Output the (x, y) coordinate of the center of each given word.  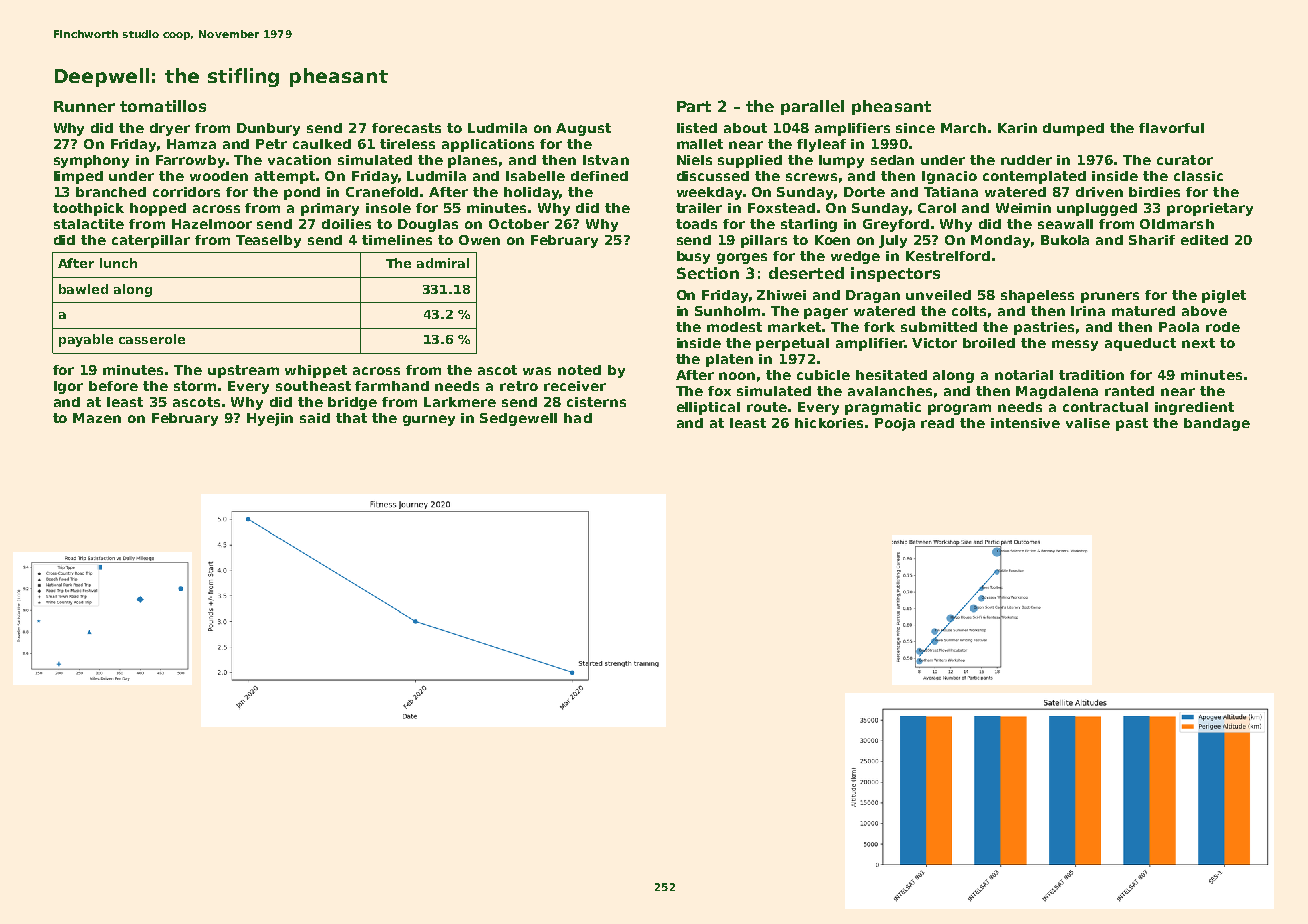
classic (1198, 176)
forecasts (406, 128)
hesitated (891, 375)
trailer (699, 208)
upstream (243, 371)
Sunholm (727, 311)
